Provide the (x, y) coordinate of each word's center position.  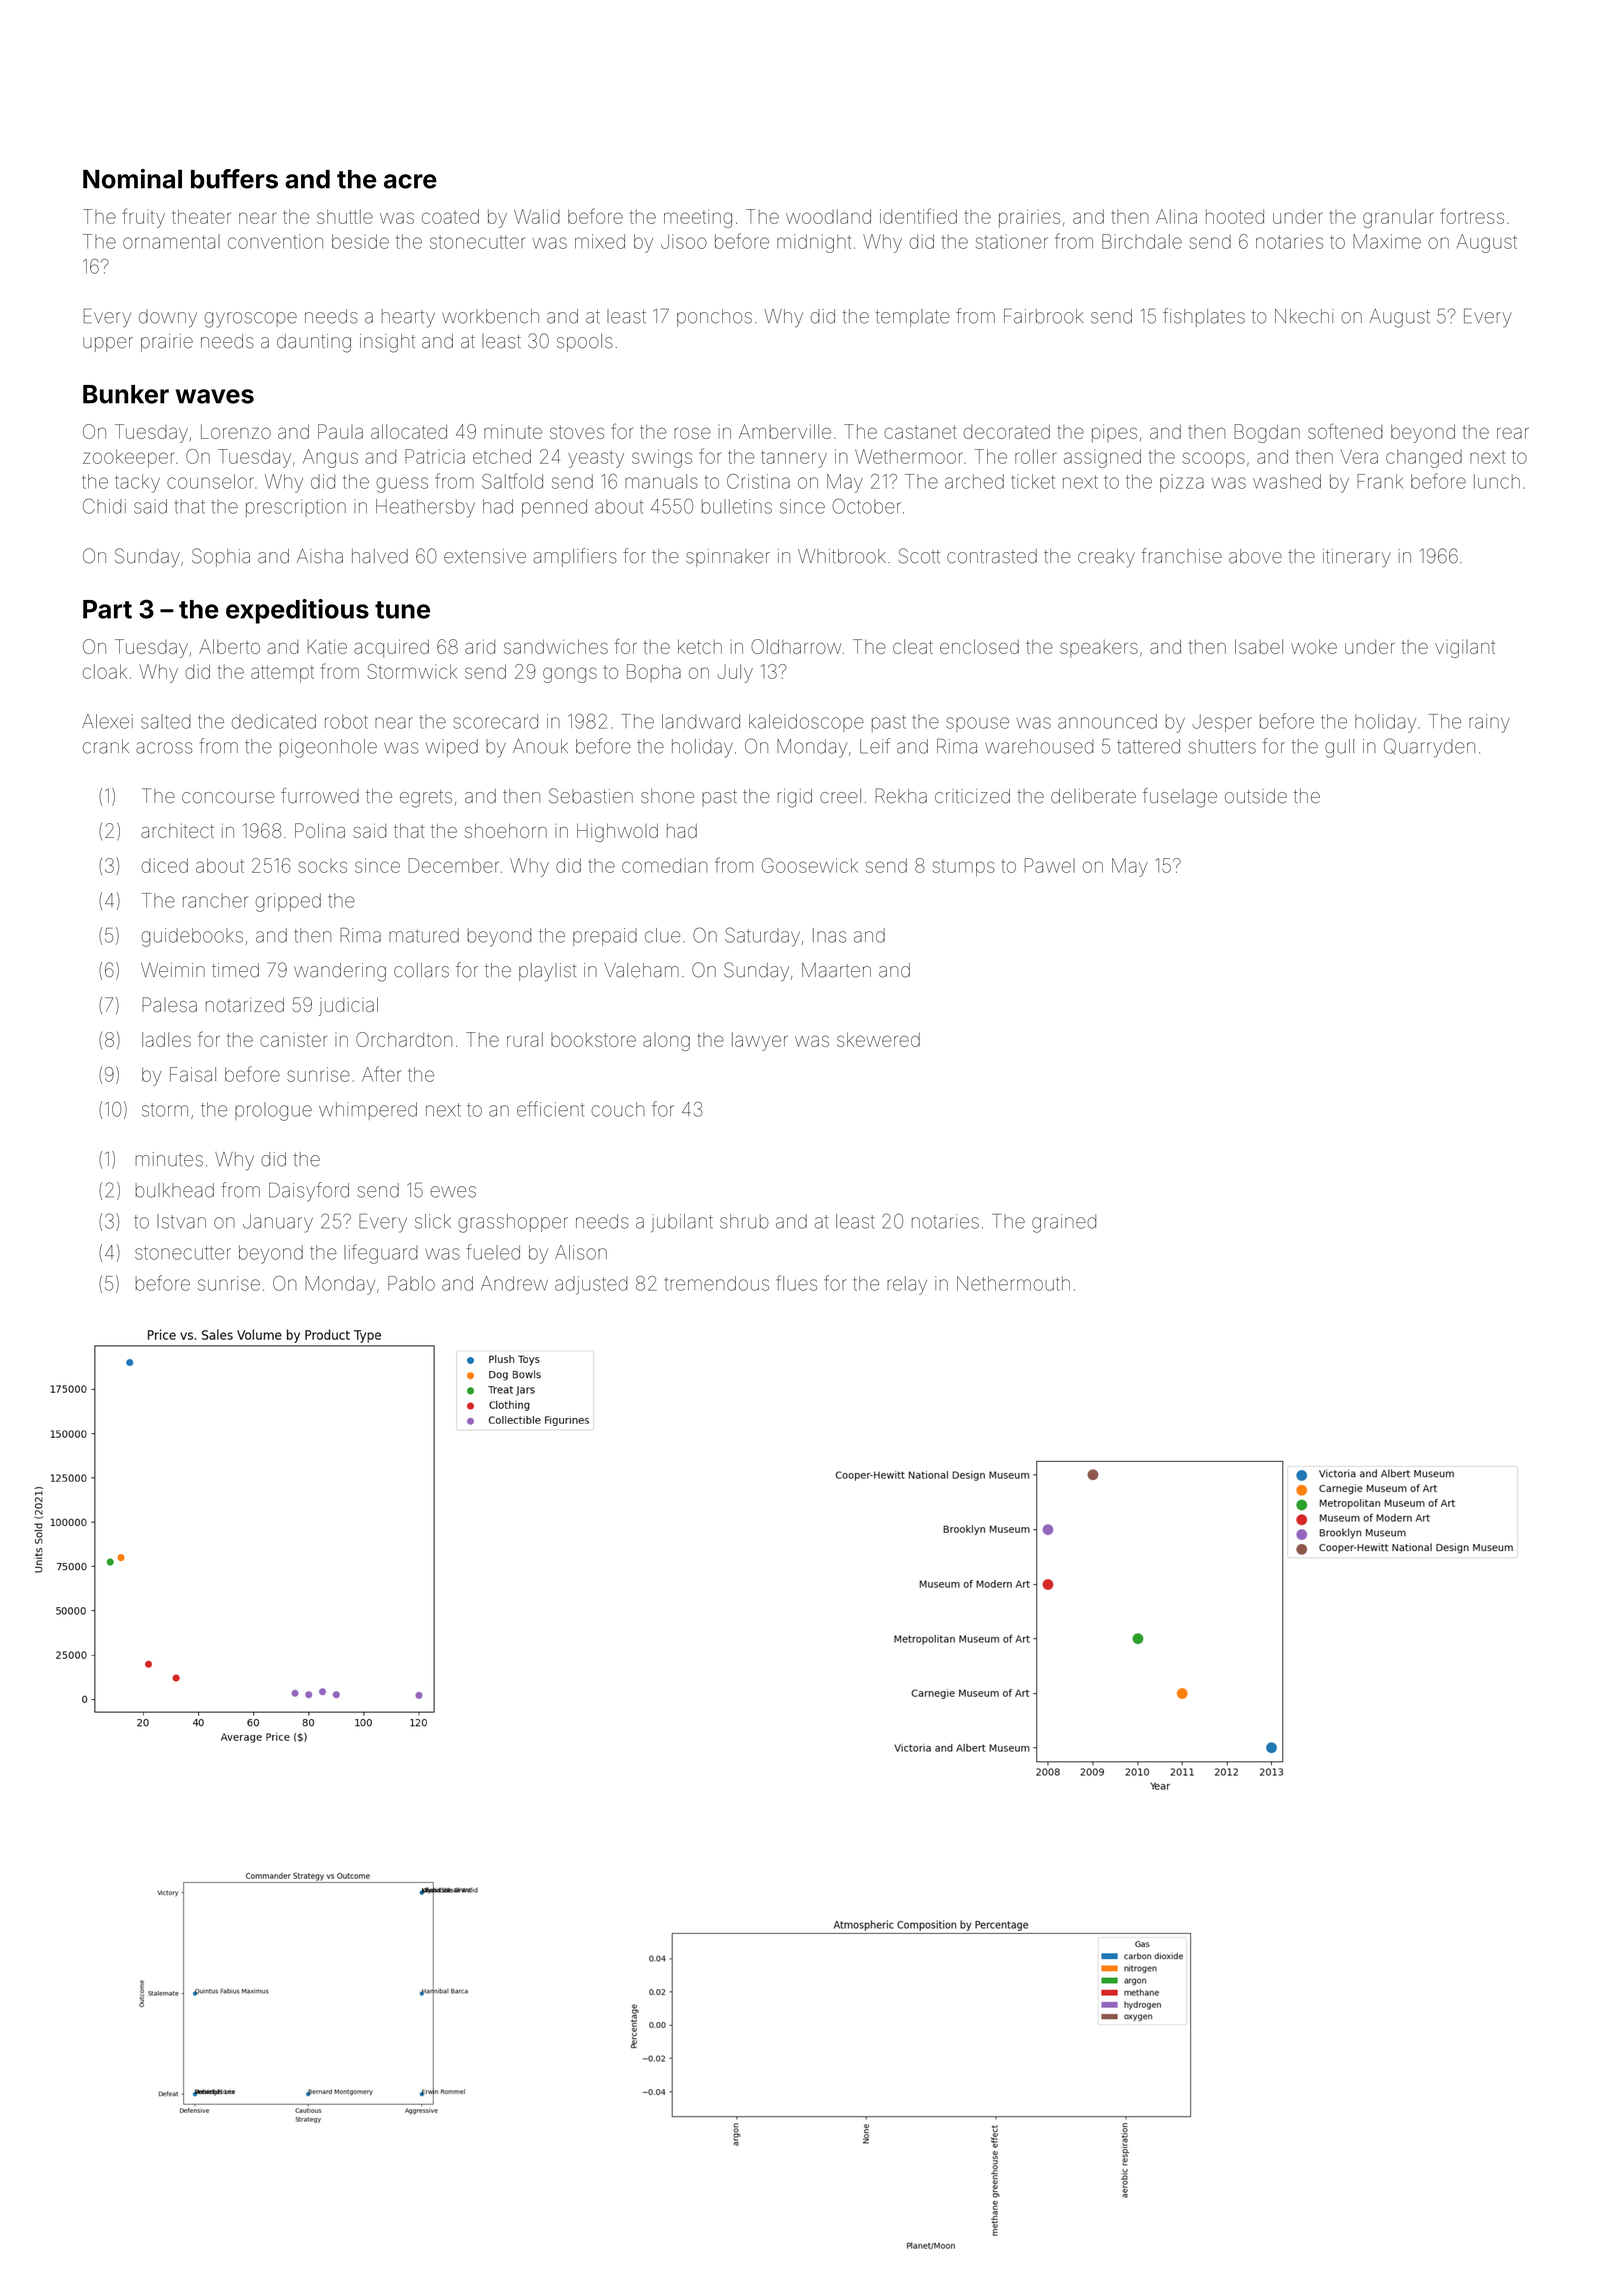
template (913, 318)
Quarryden (1429, 748)
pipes (1114, 433)
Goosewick (810, 865)
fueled (493, 1252)
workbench (490, 316)
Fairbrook (1043, 316)
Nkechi (1304, 316)
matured (424, 935)
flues (796, 1283)
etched (502, 456)
